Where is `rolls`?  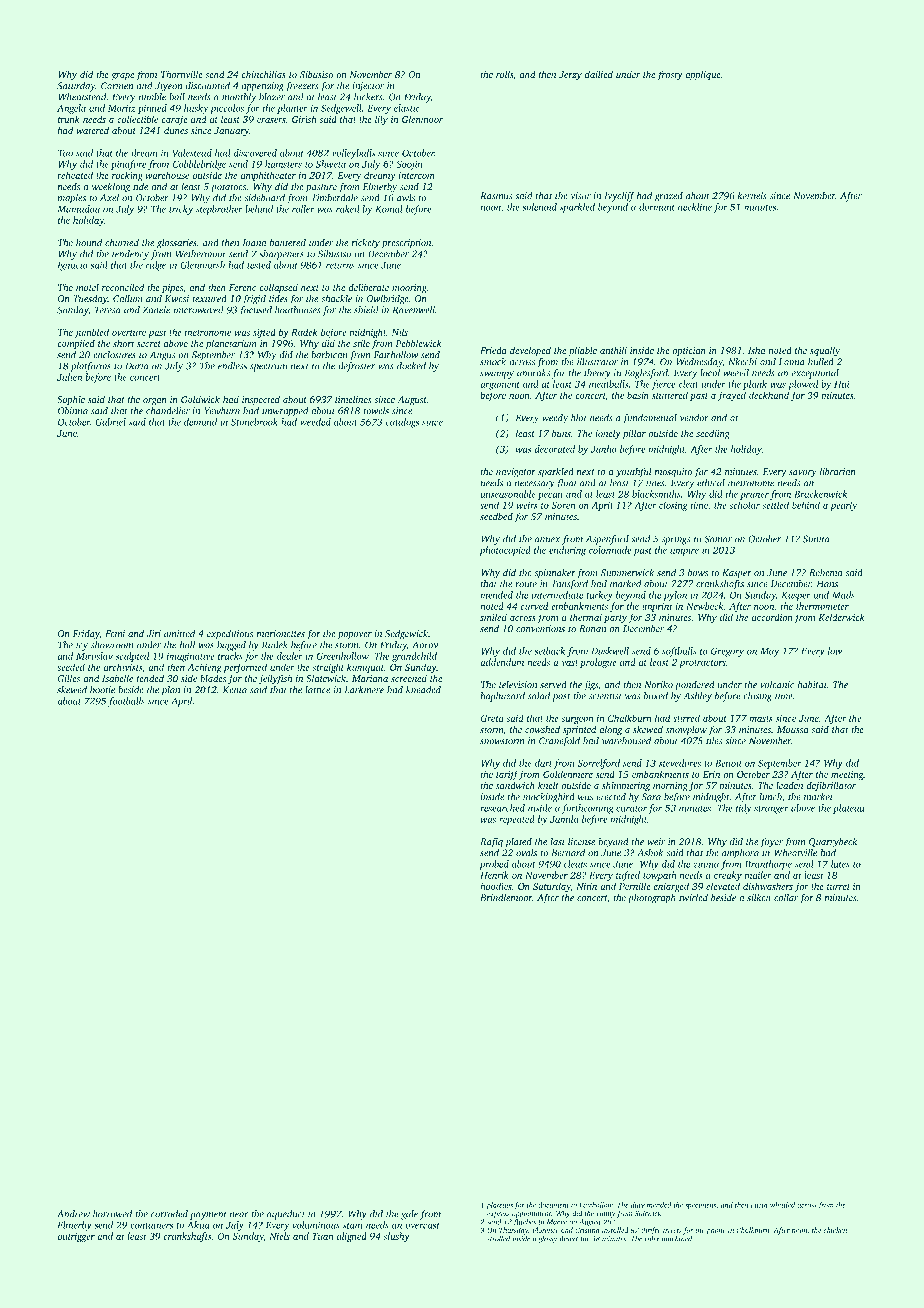
rolls is located at coordinates (504, 74).
